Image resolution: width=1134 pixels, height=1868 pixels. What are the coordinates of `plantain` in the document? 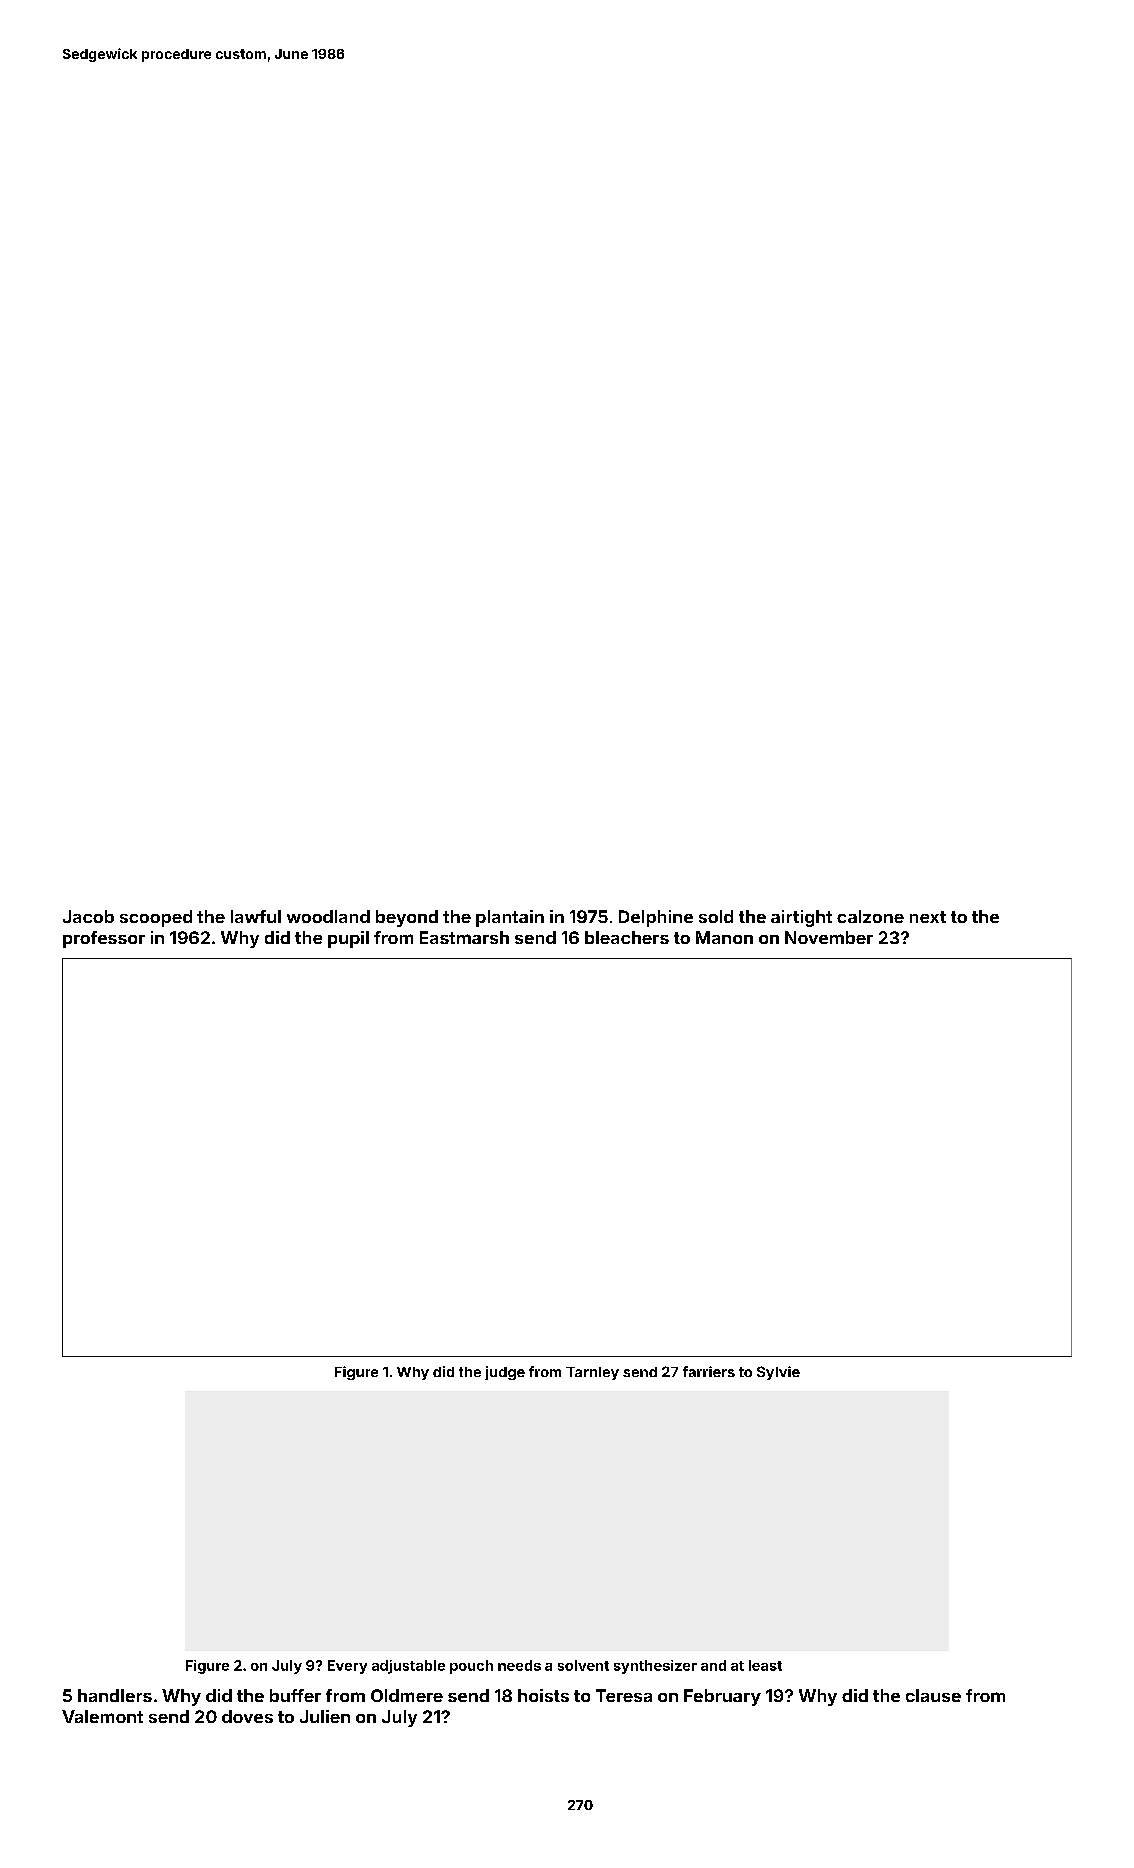 It's located at (510, 918).
